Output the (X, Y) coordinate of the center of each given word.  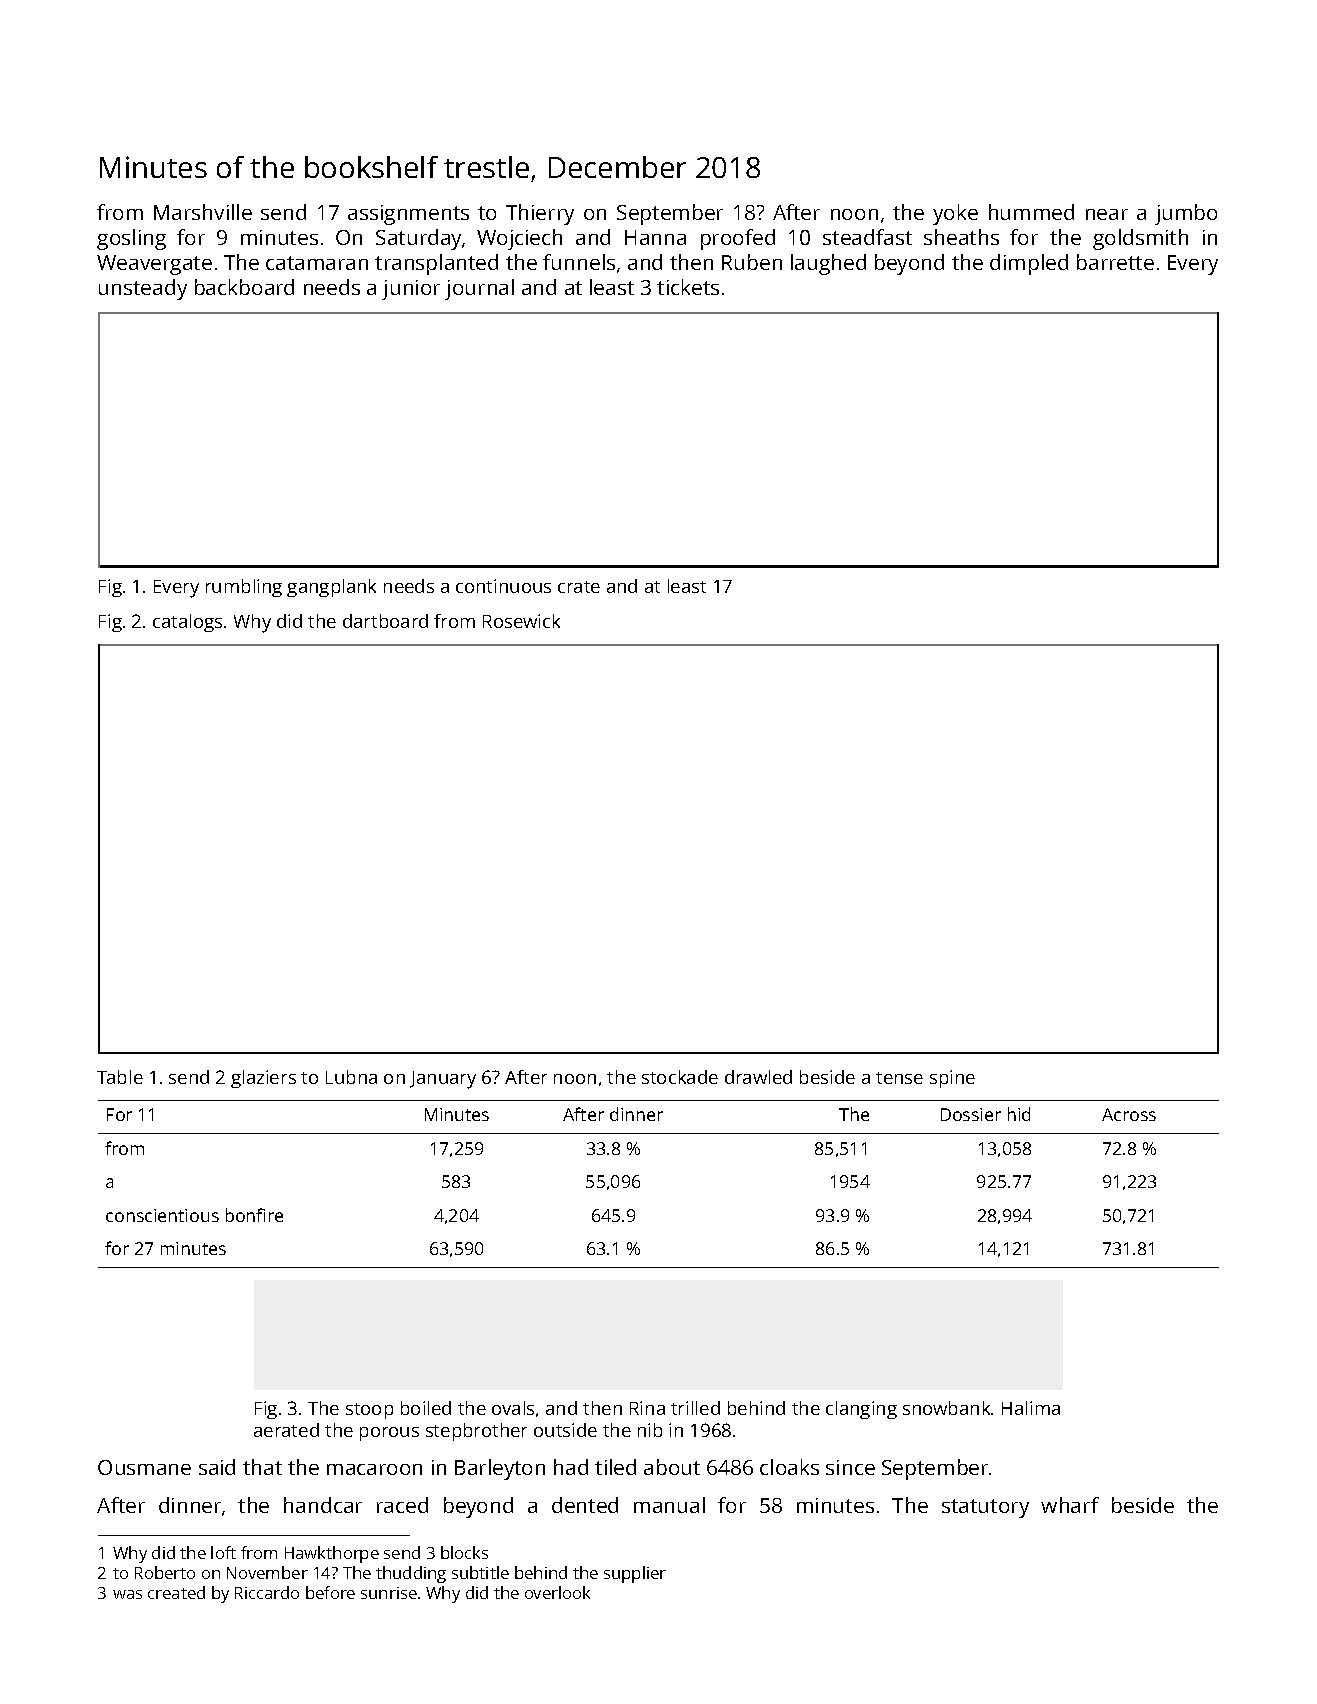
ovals (513, 1408)
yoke (955, 214)
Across (1129, 1114)
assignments (408, 215)
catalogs (187, 623)
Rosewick (521, 621)
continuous (503, 586)
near (1107, 214)
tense (899, 1078)
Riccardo (267, 1592)
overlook (557, 1592)
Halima (1031, 1408)
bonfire (254, 1215)
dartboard (385, 621)
